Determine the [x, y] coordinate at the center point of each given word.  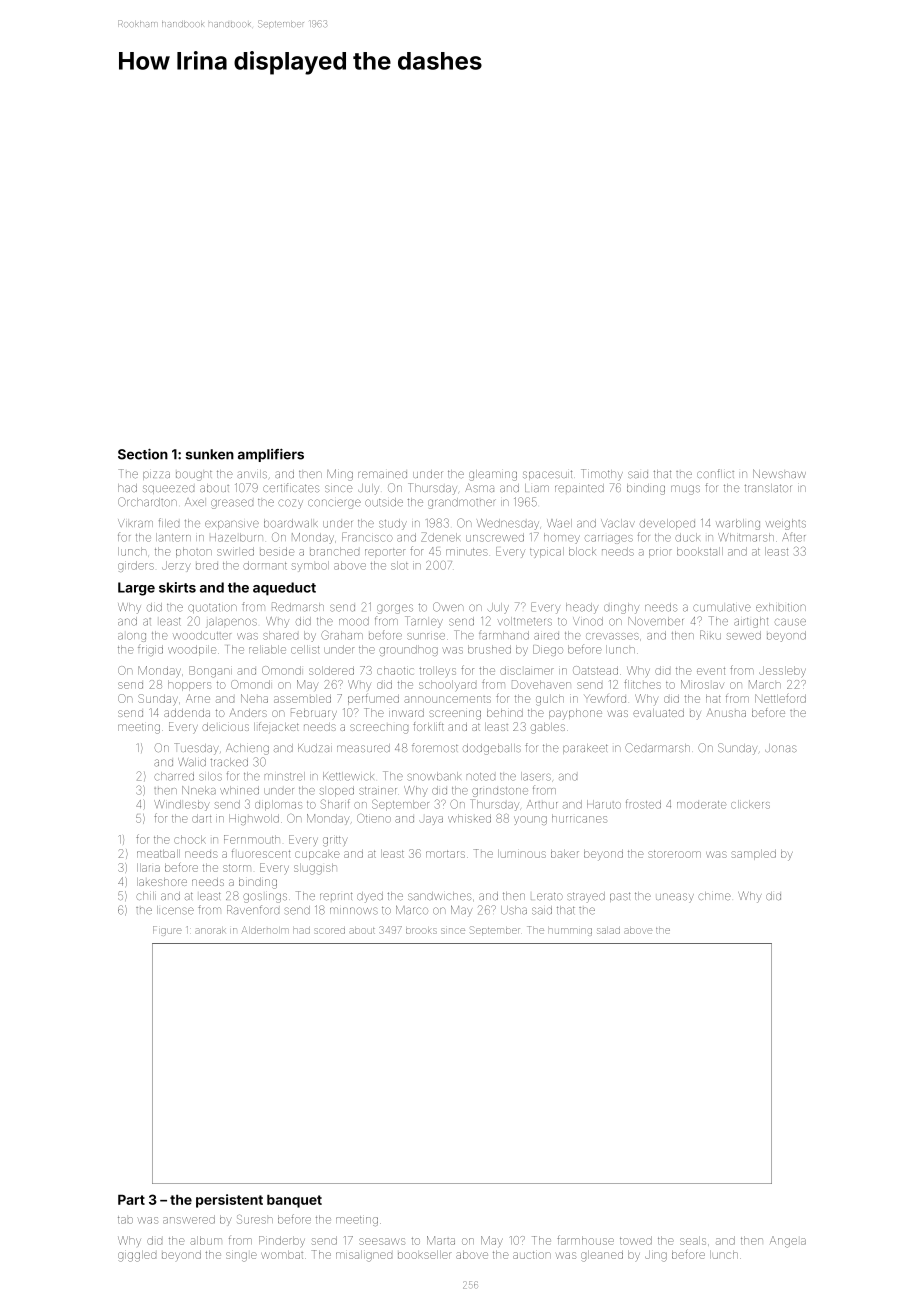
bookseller [425, 1255]
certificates [291, 487]
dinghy [621, 608]
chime [714, 896]
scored [330, 931]
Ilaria [148, 868]
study [393, 524]
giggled [137, 1256]
